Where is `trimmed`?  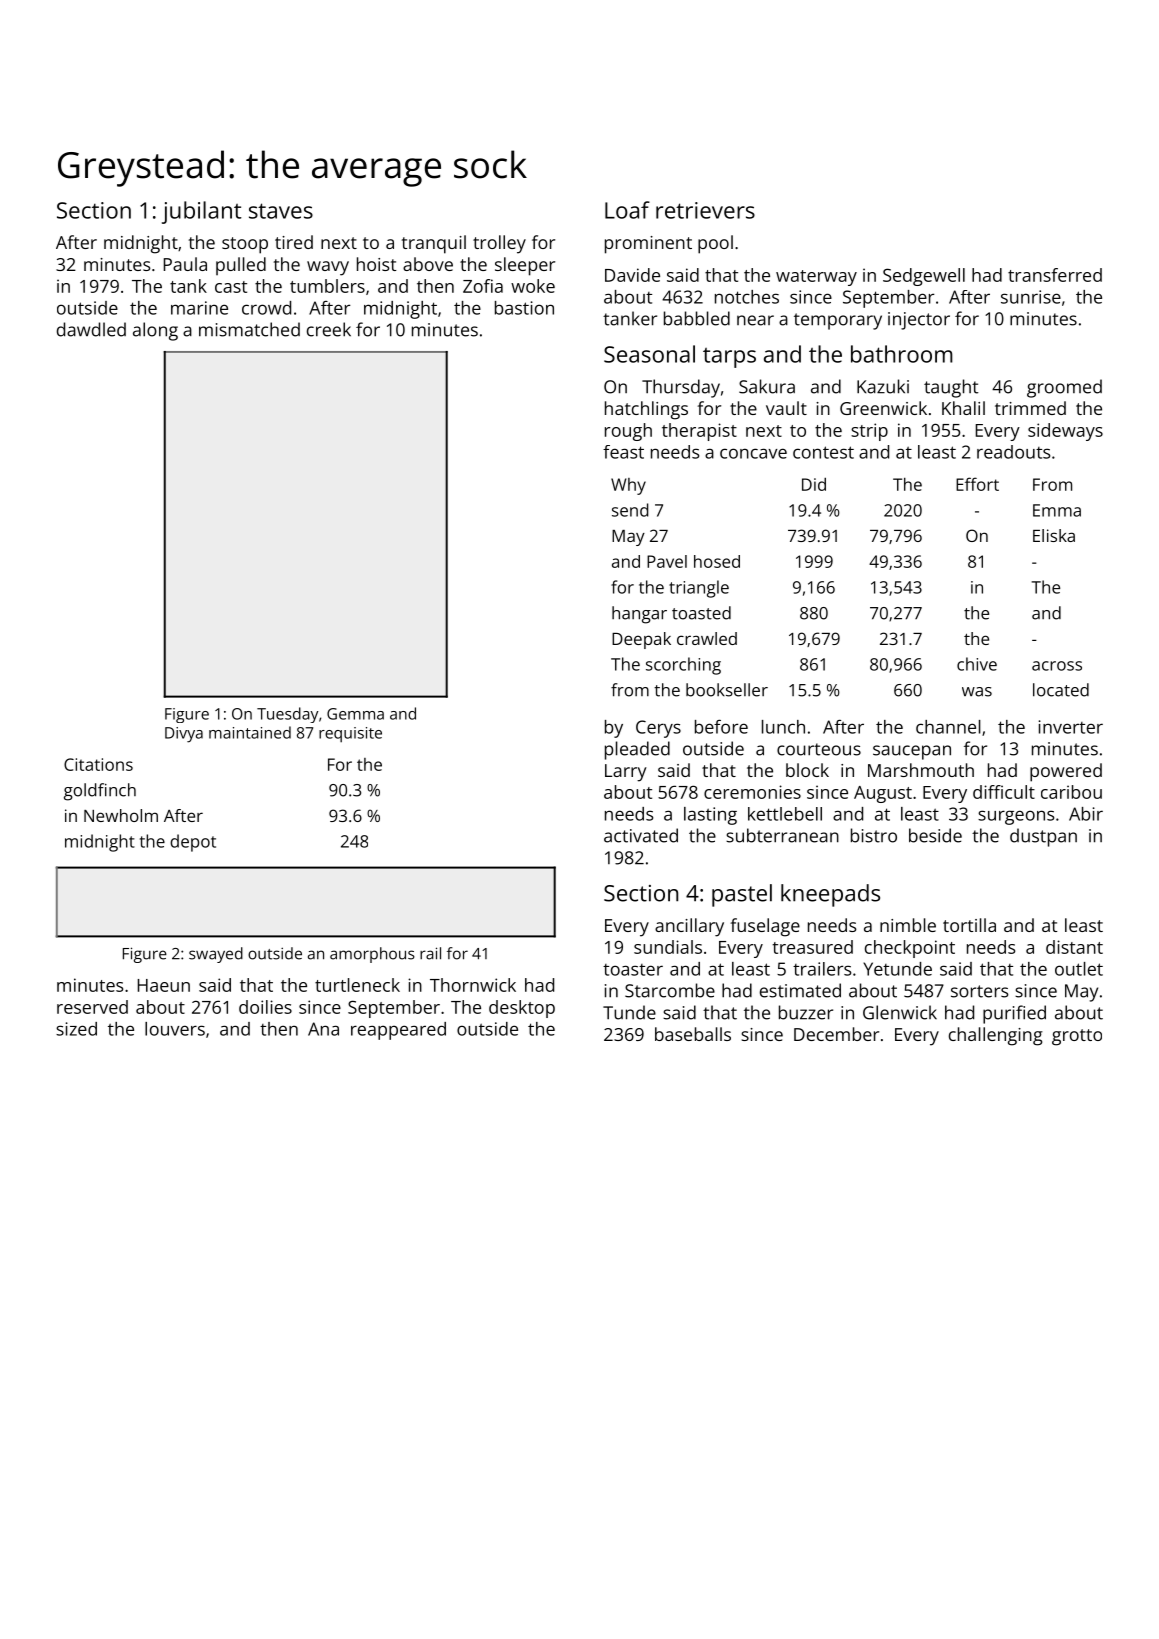
trimmed is located at coordinates (1030, 408).
